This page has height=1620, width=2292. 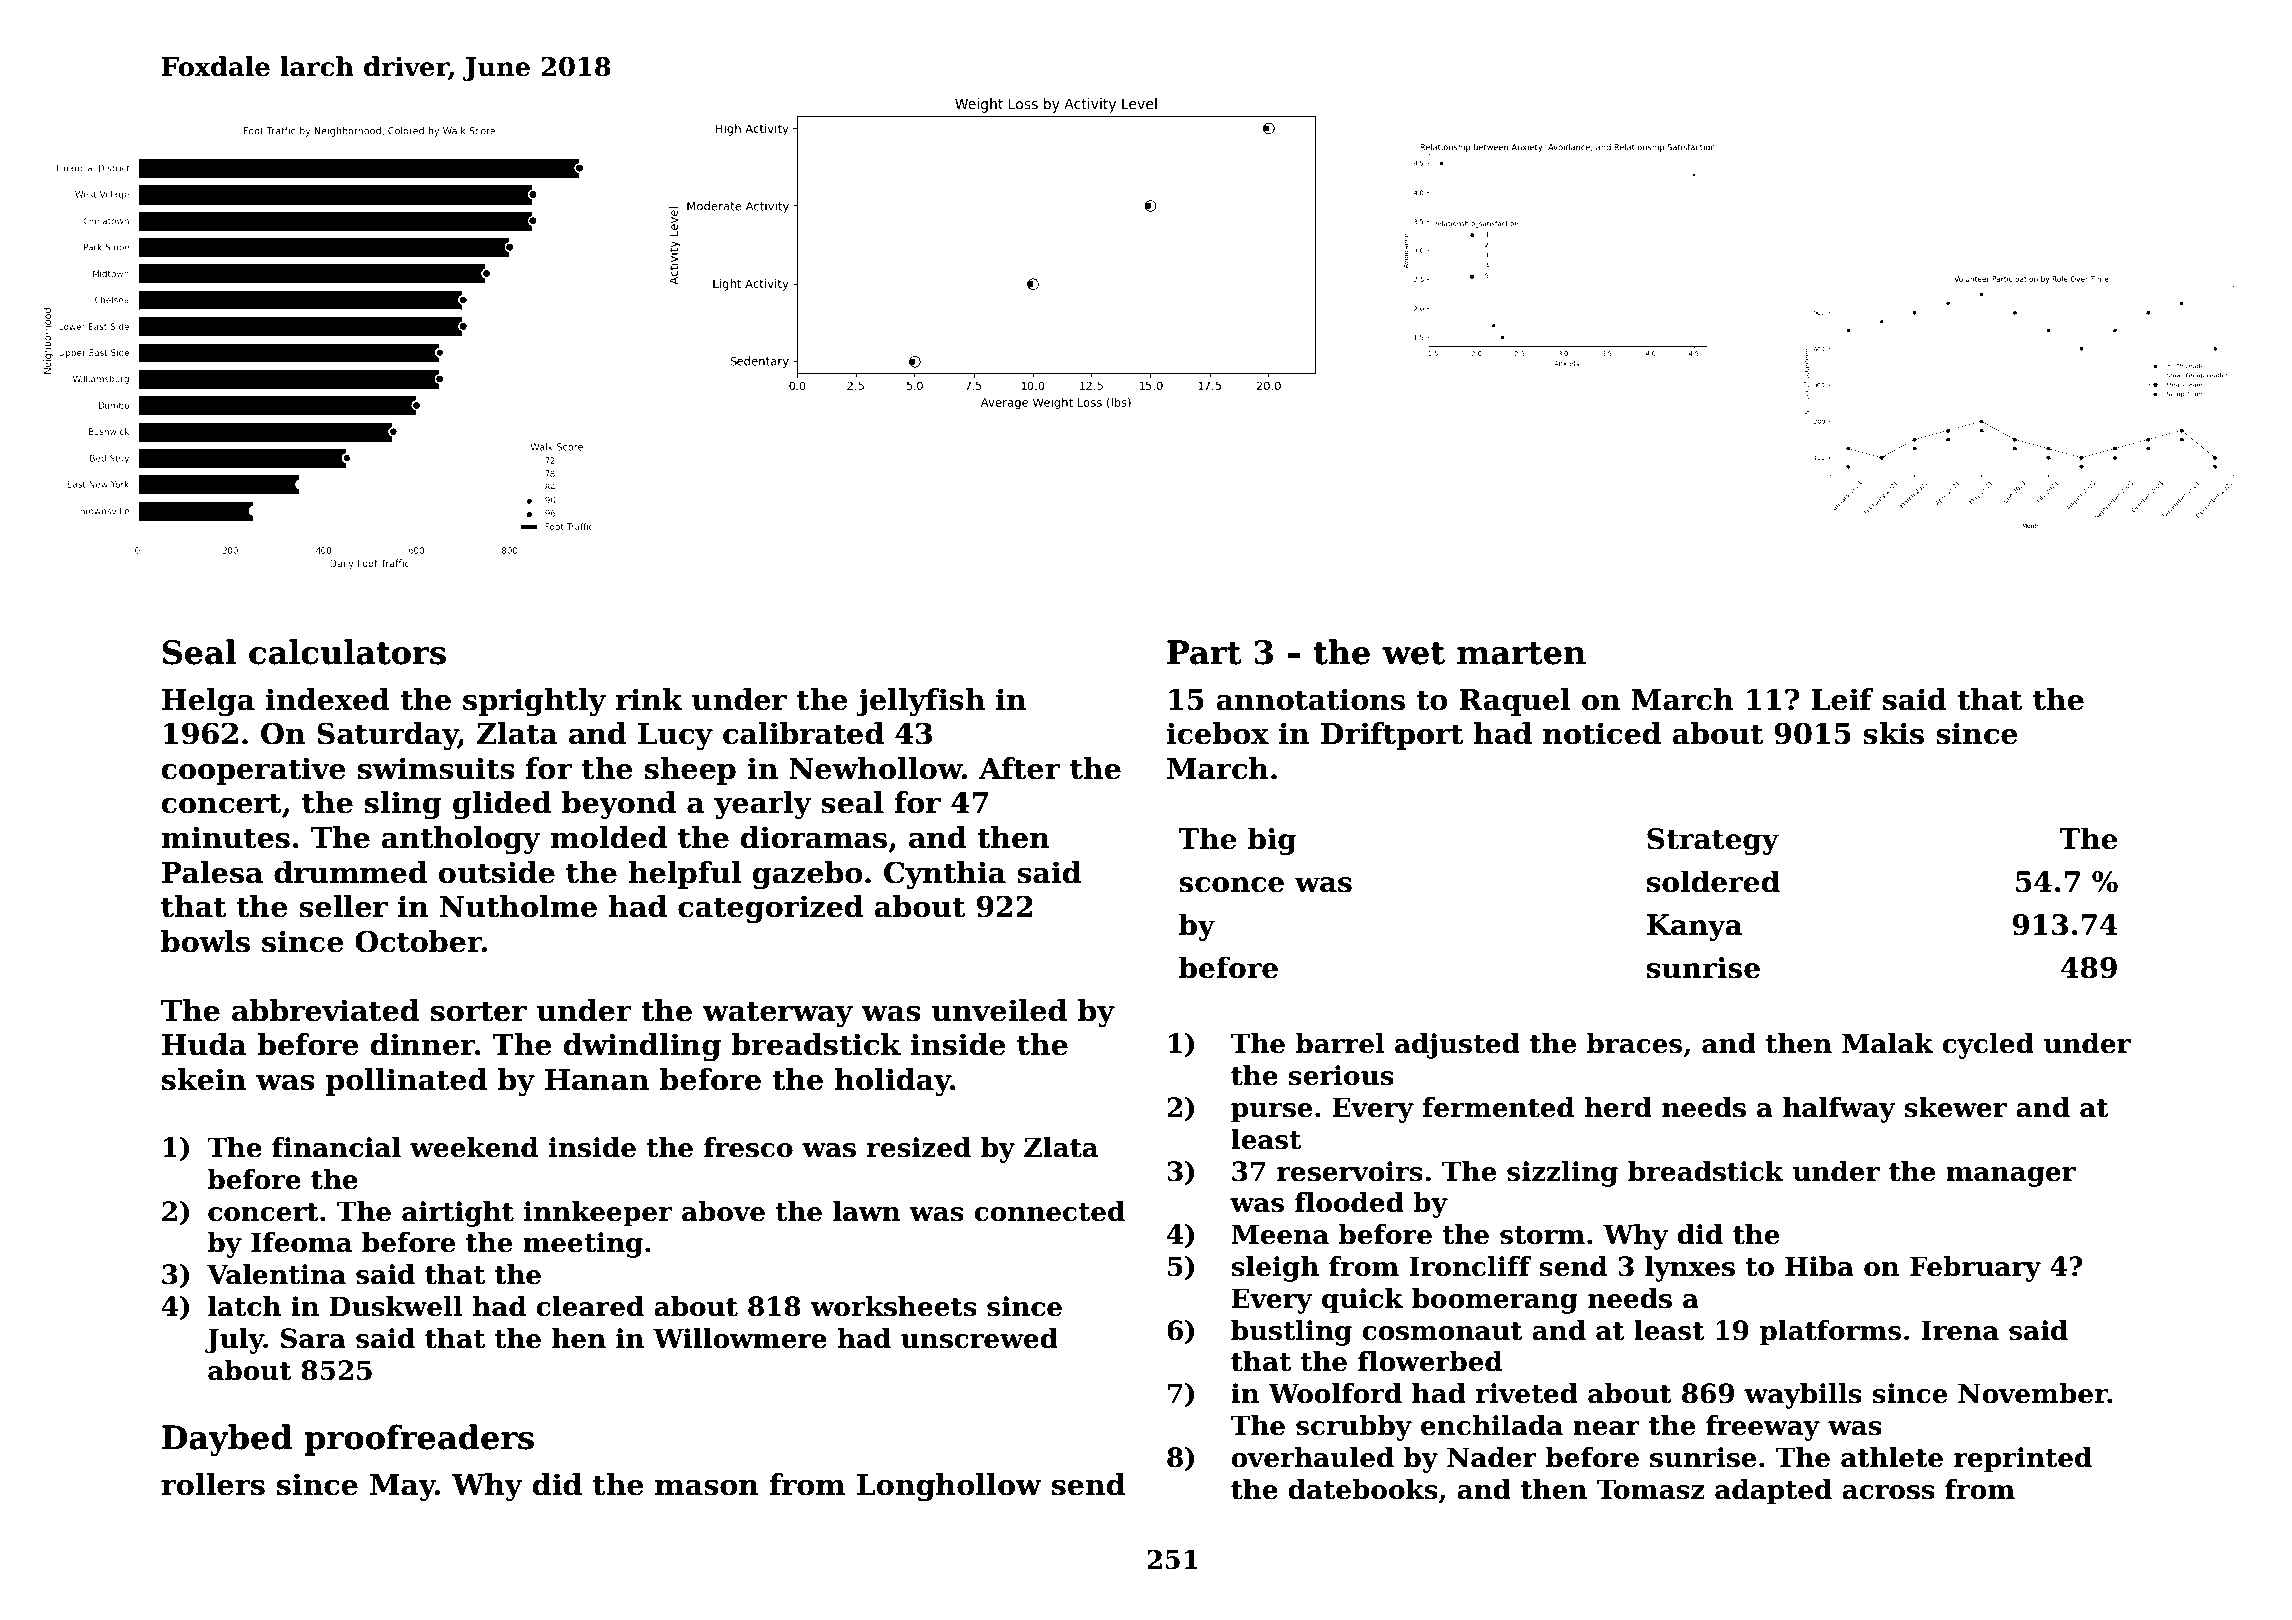 What do you see at coordinates (406, 1082) in the page?
I see `pollinated` at bounding box center [406, 1082].
